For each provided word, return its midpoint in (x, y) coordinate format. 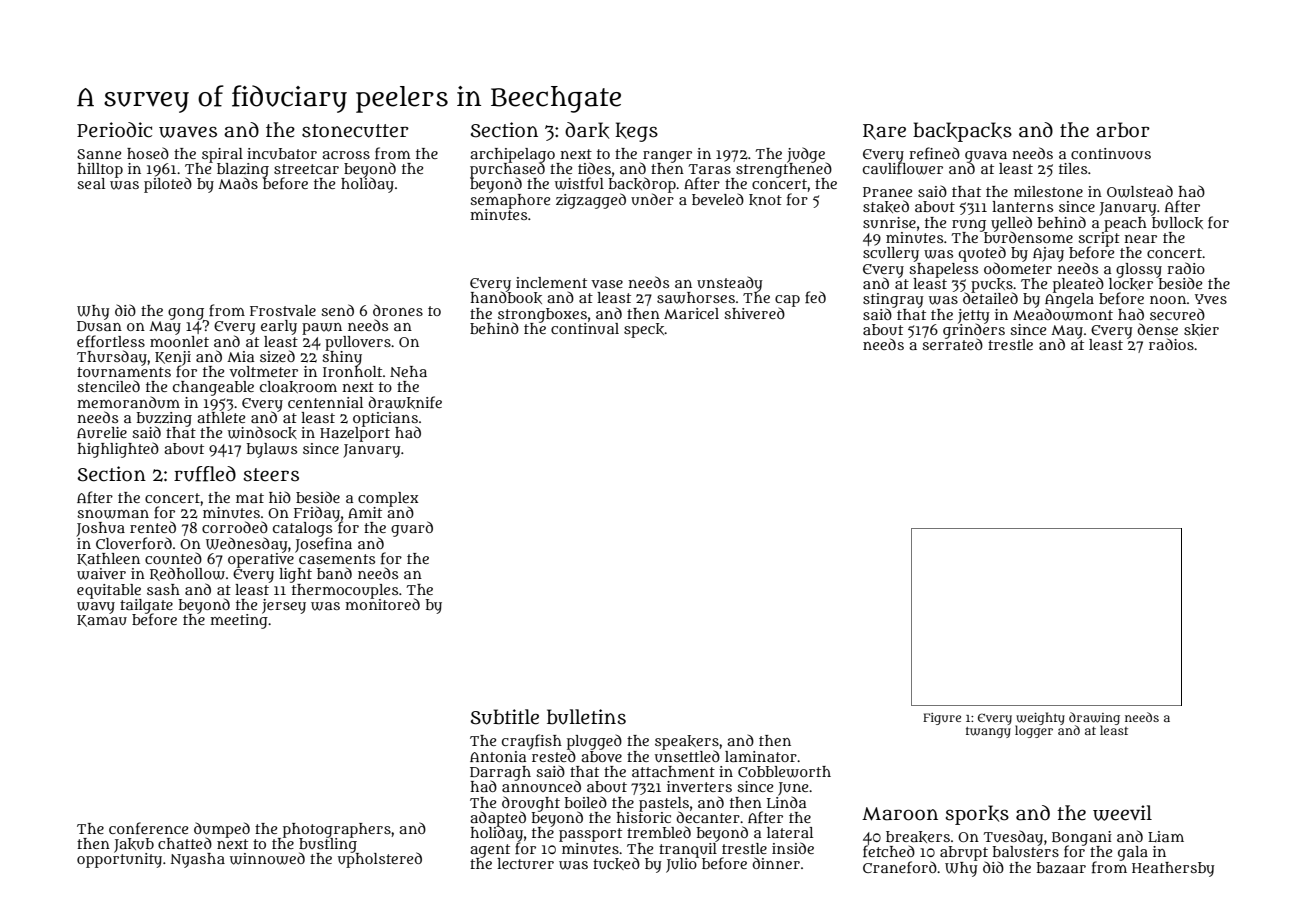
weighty (1040, 718)
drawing (1094, 718)
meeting (239, 621)
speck (644, 330)
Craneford (900, 867)
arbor (1123, 130)
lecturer (525, 863)
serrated (952, 344)
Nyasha (198, 860)
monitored (382, 604)
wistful (579, 183)
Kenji (173, 358)
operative (261, 560)
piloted (168, 185)
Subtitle (505, 717)
